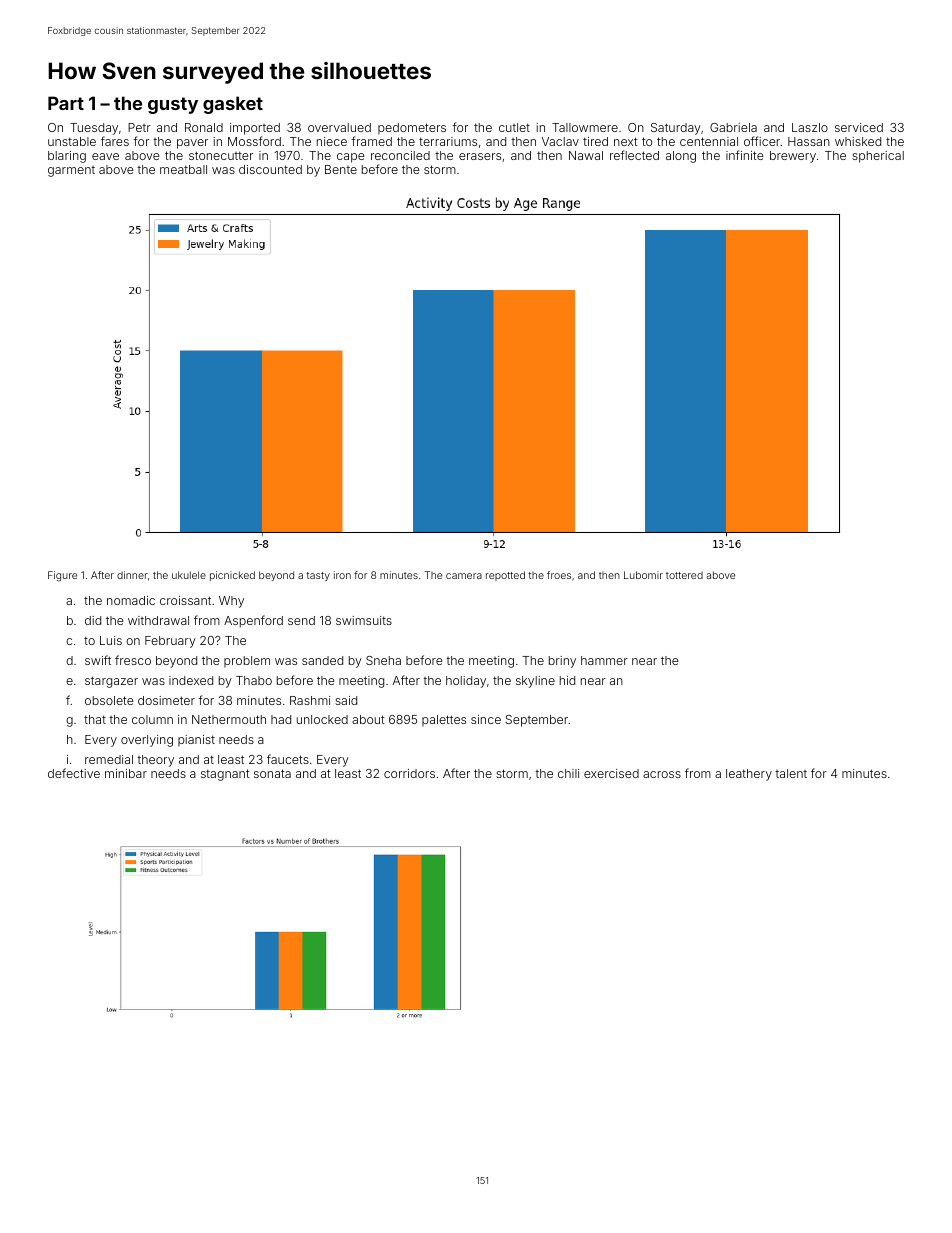 This page has width=952, height=1233. What do you see at coordinates (684, 575) in the page?
I see `tottered` at bounding box center [684, 575].
